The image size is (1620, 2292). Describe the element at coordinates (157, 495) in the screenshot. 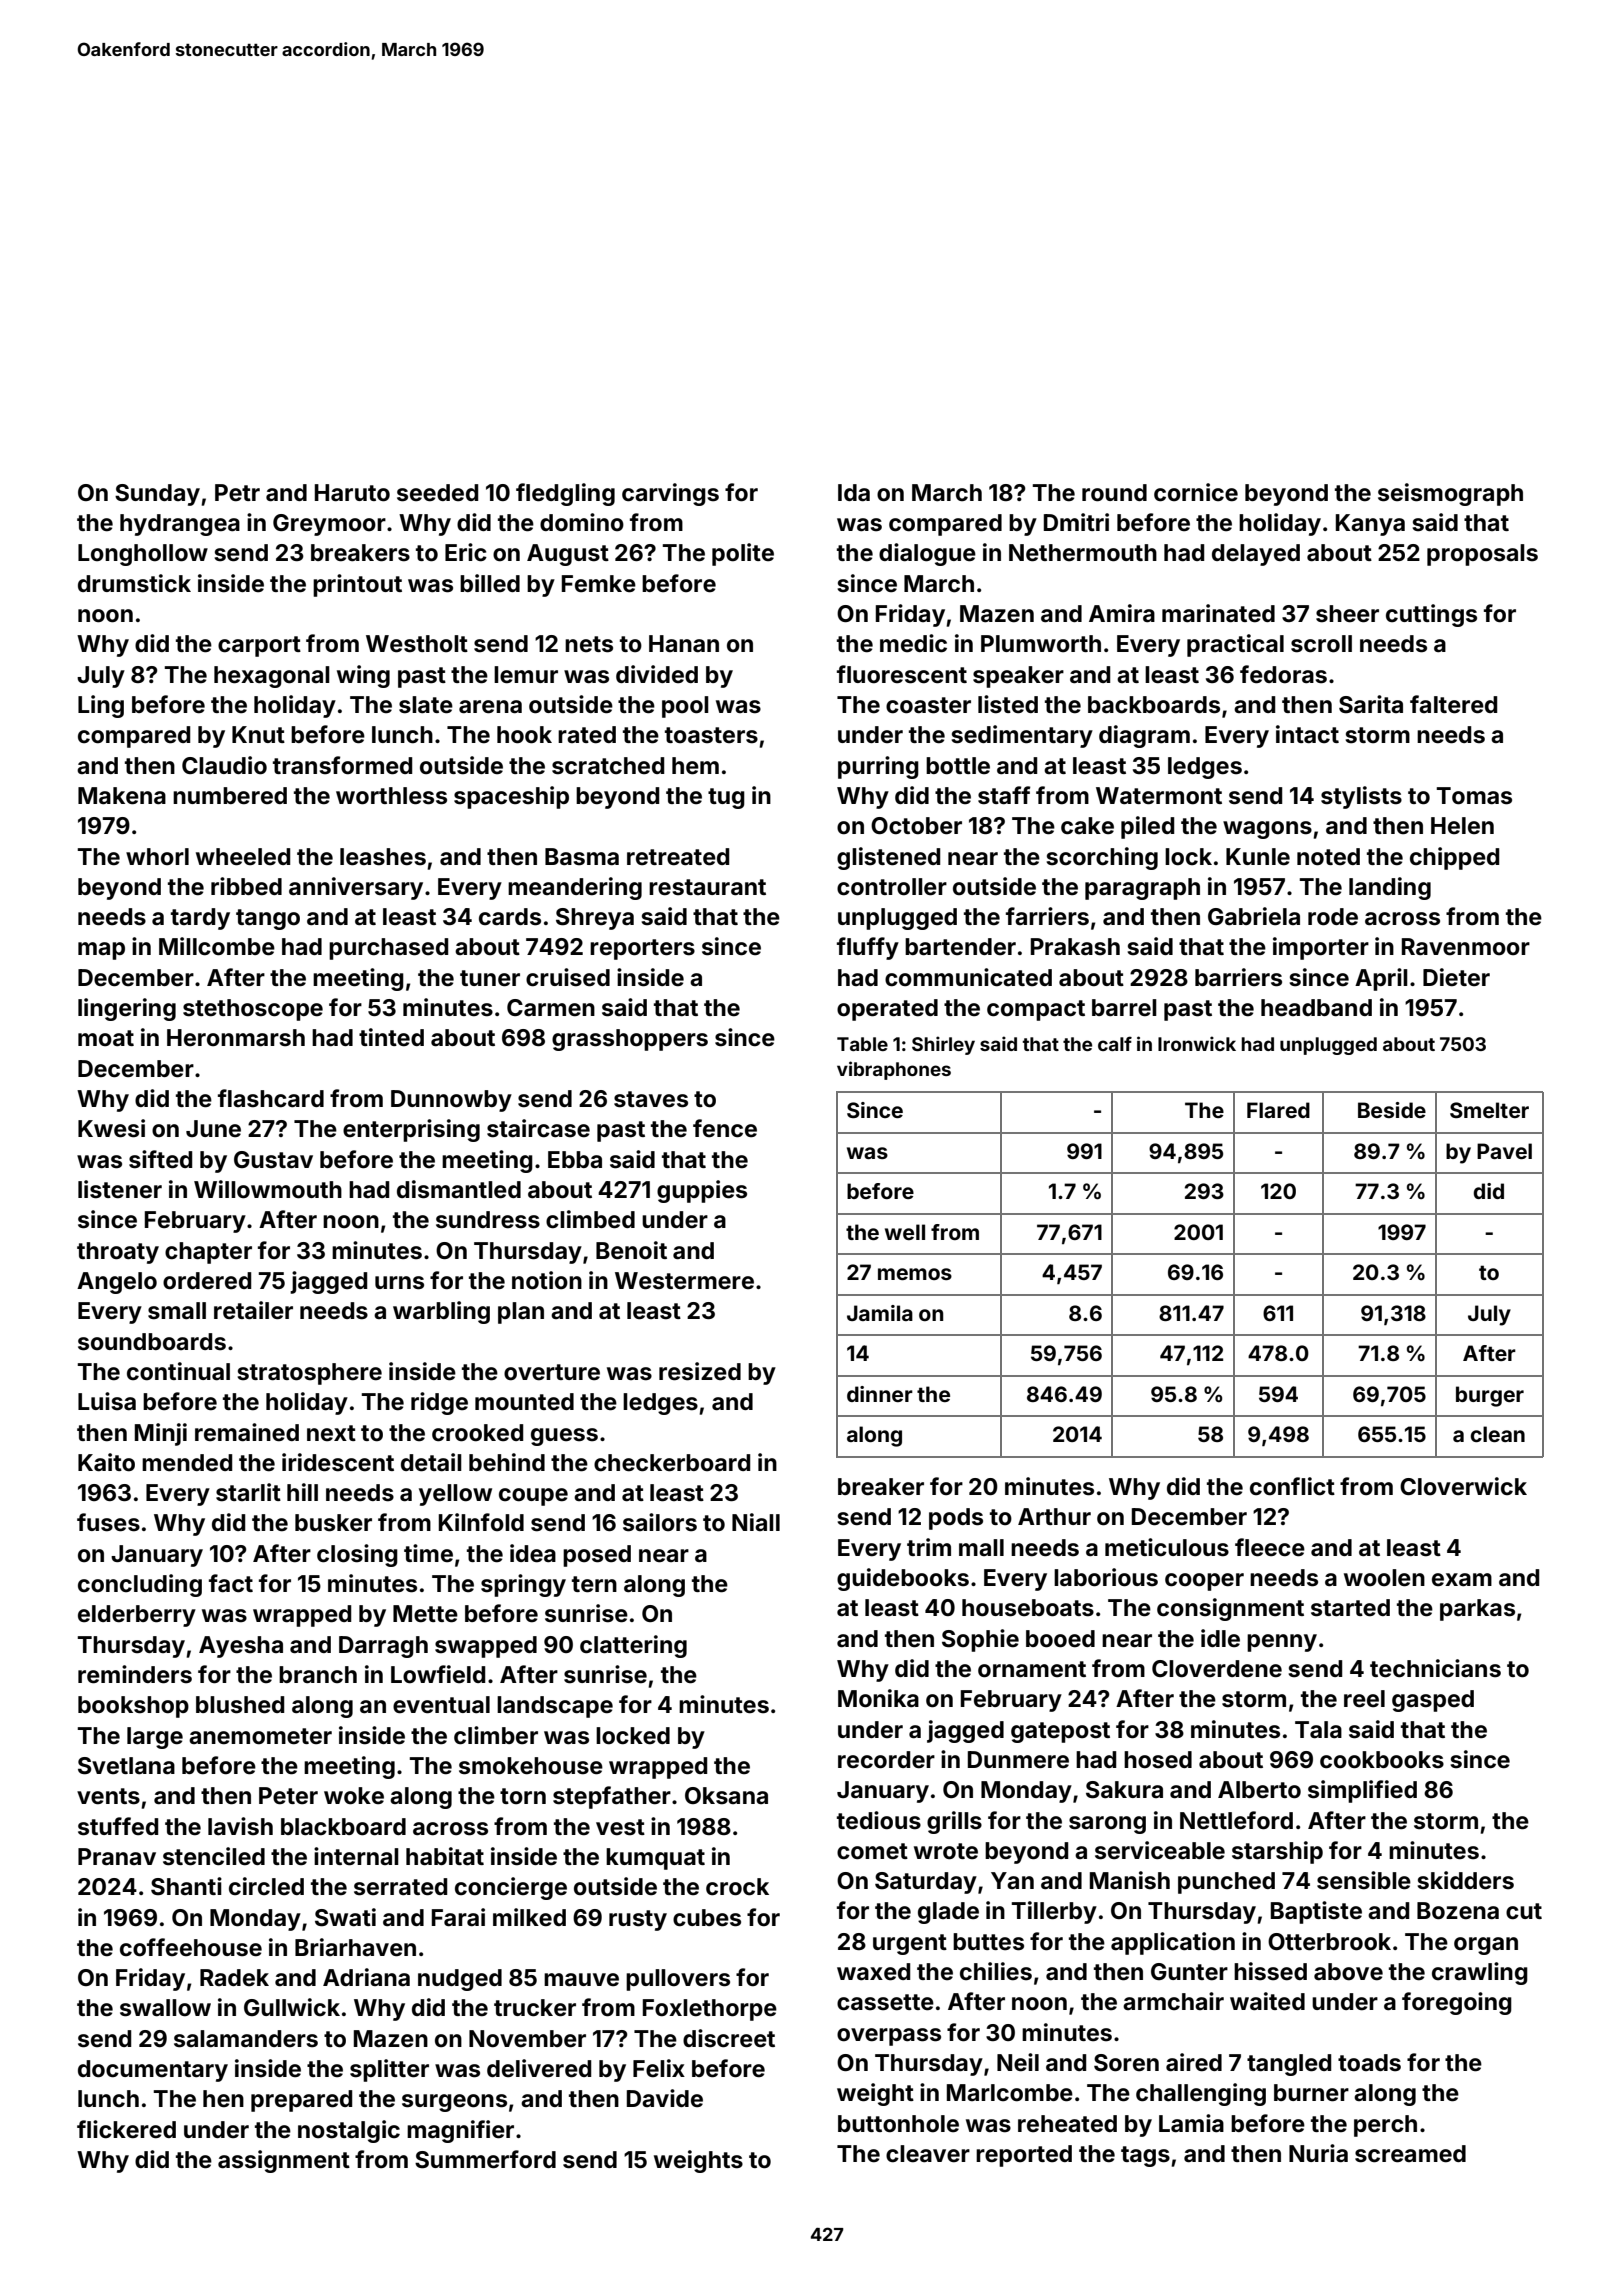

I see `Sunday` at that location.
